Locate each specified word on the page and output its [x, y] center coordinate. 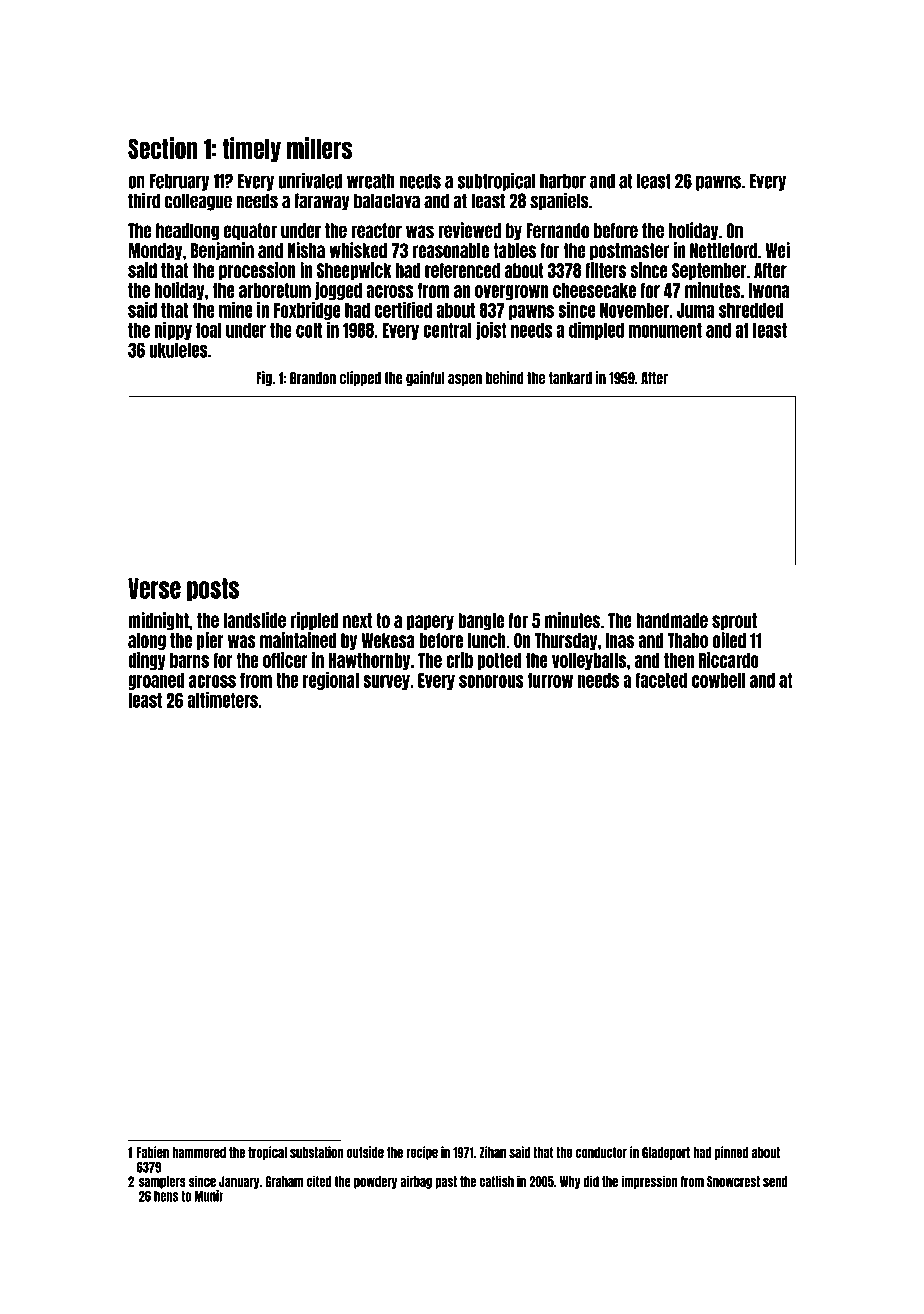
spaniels [559, 201]
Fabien [153, 1152]
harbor [563, 181]
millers [319, 148]
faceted [661, 680]
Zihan [492, 1152]
